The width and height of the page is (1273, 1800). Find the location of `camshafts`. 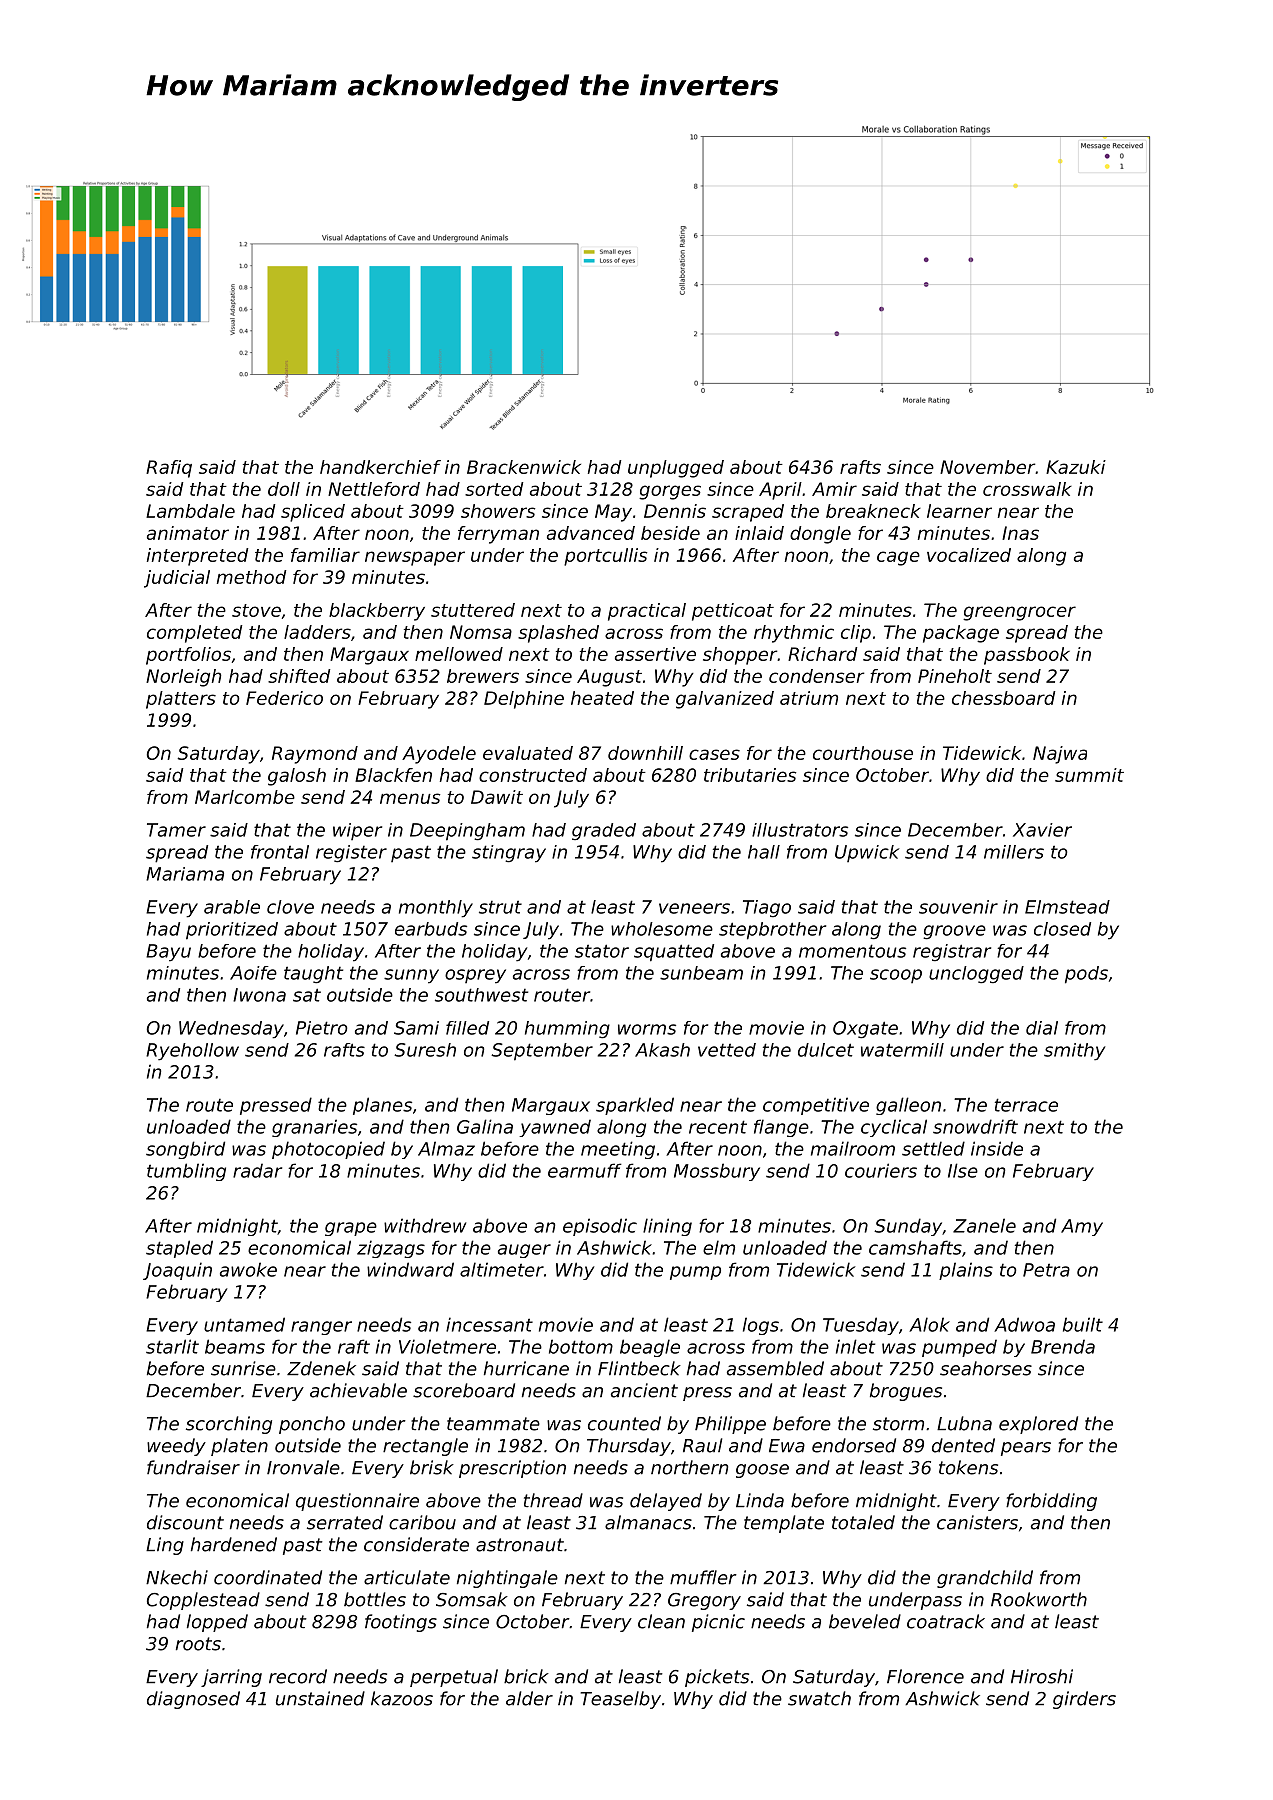

camshafts is located at coordinates (915, 1247).
